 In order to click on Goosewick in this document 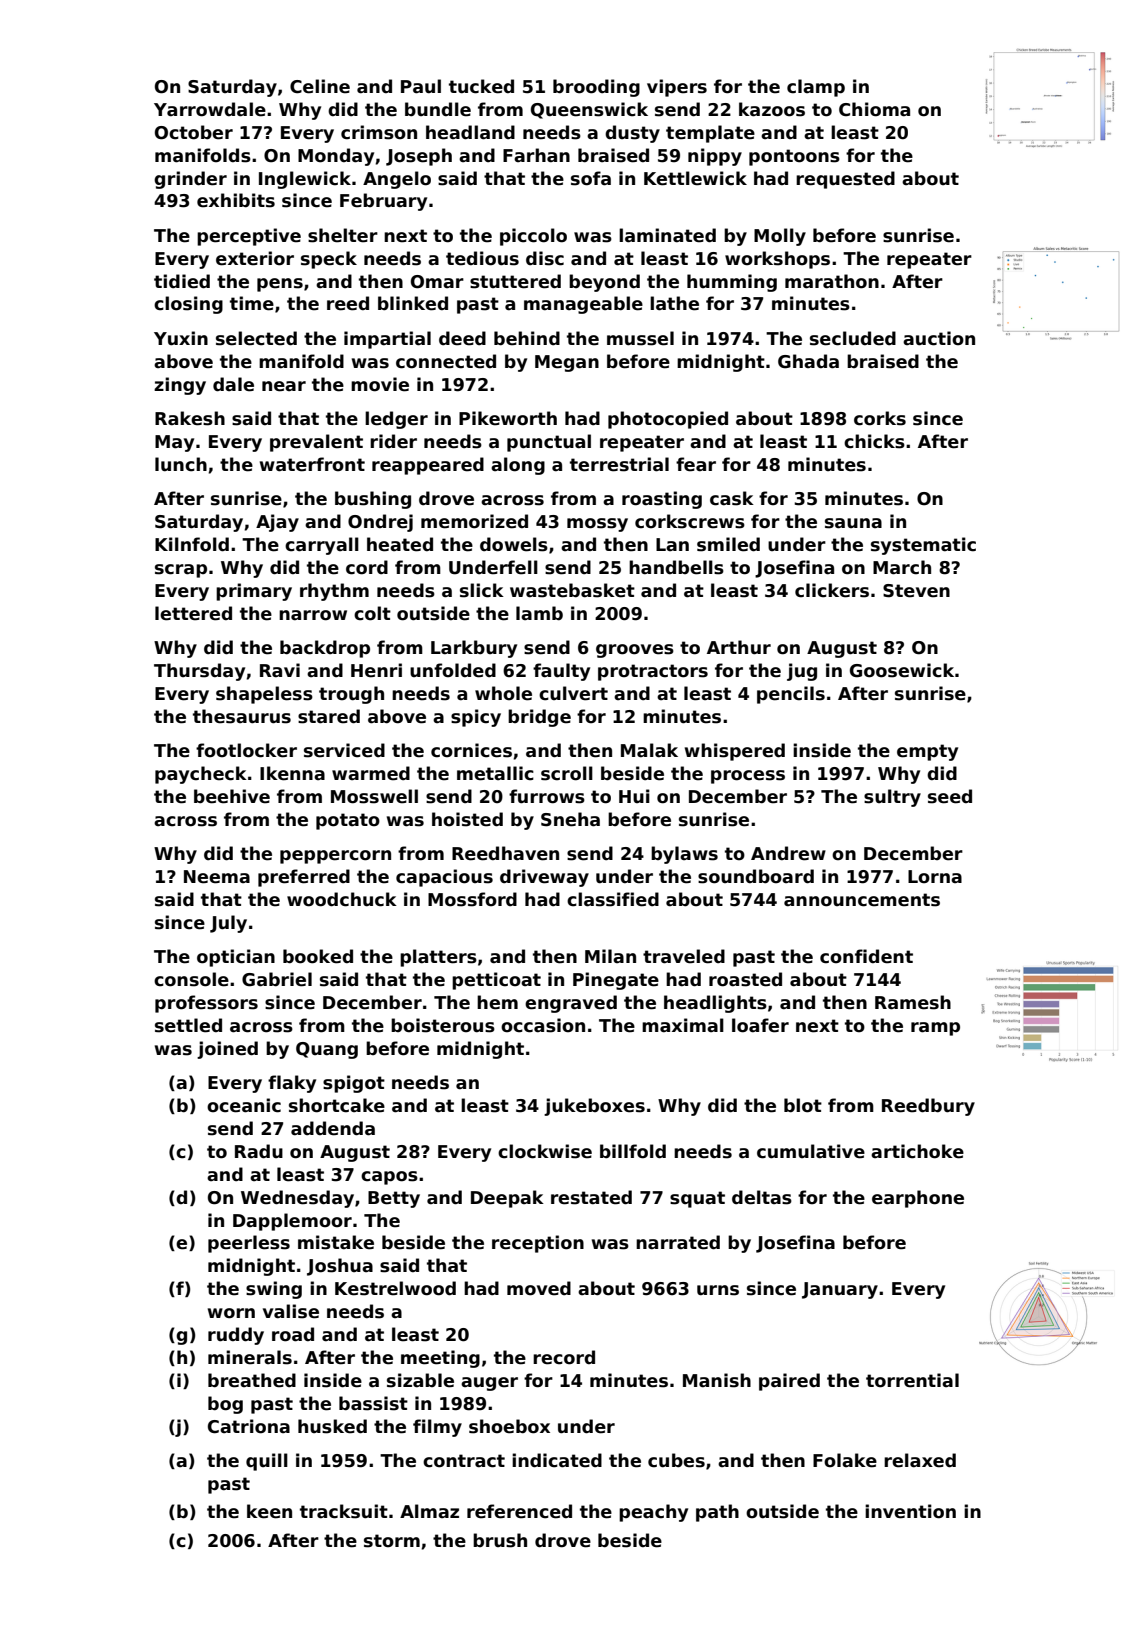, I will do `click(902, 670)`.
